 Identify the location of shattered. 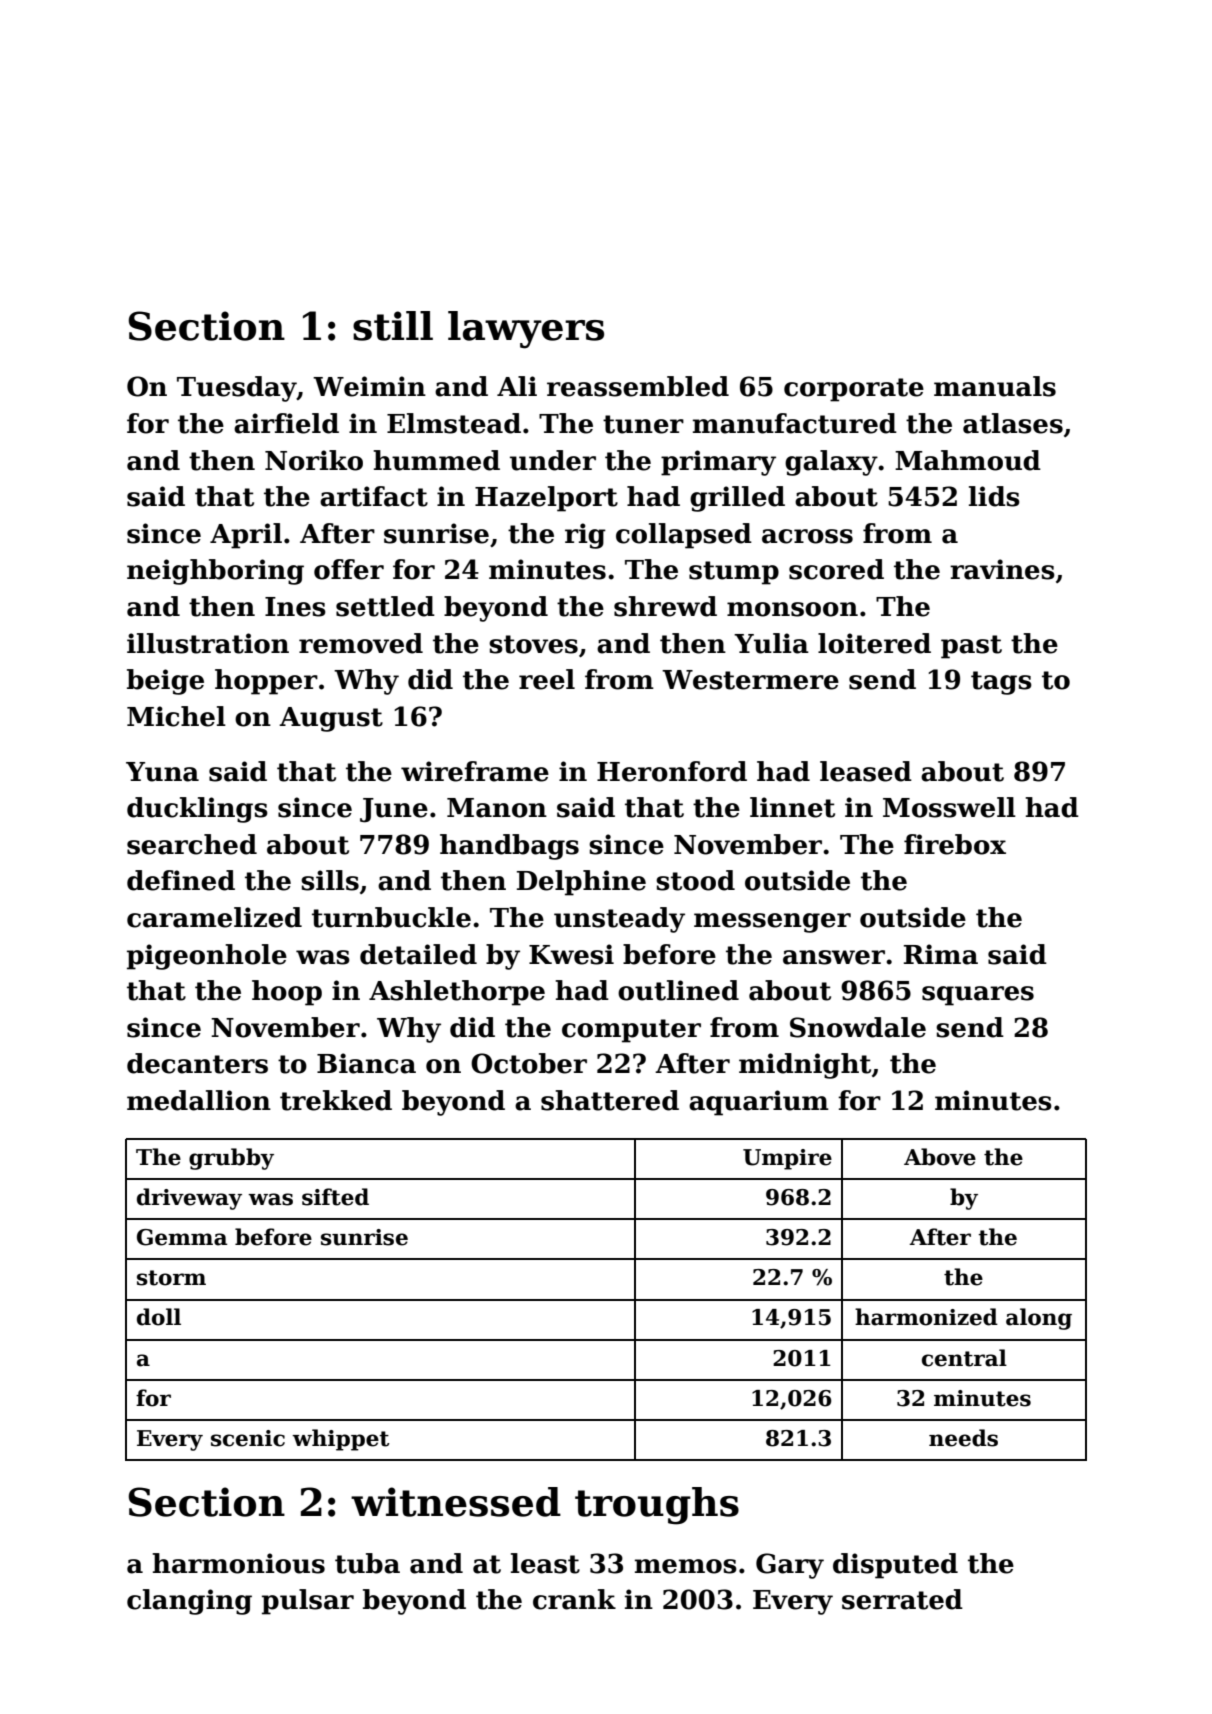
(610, 1100).
